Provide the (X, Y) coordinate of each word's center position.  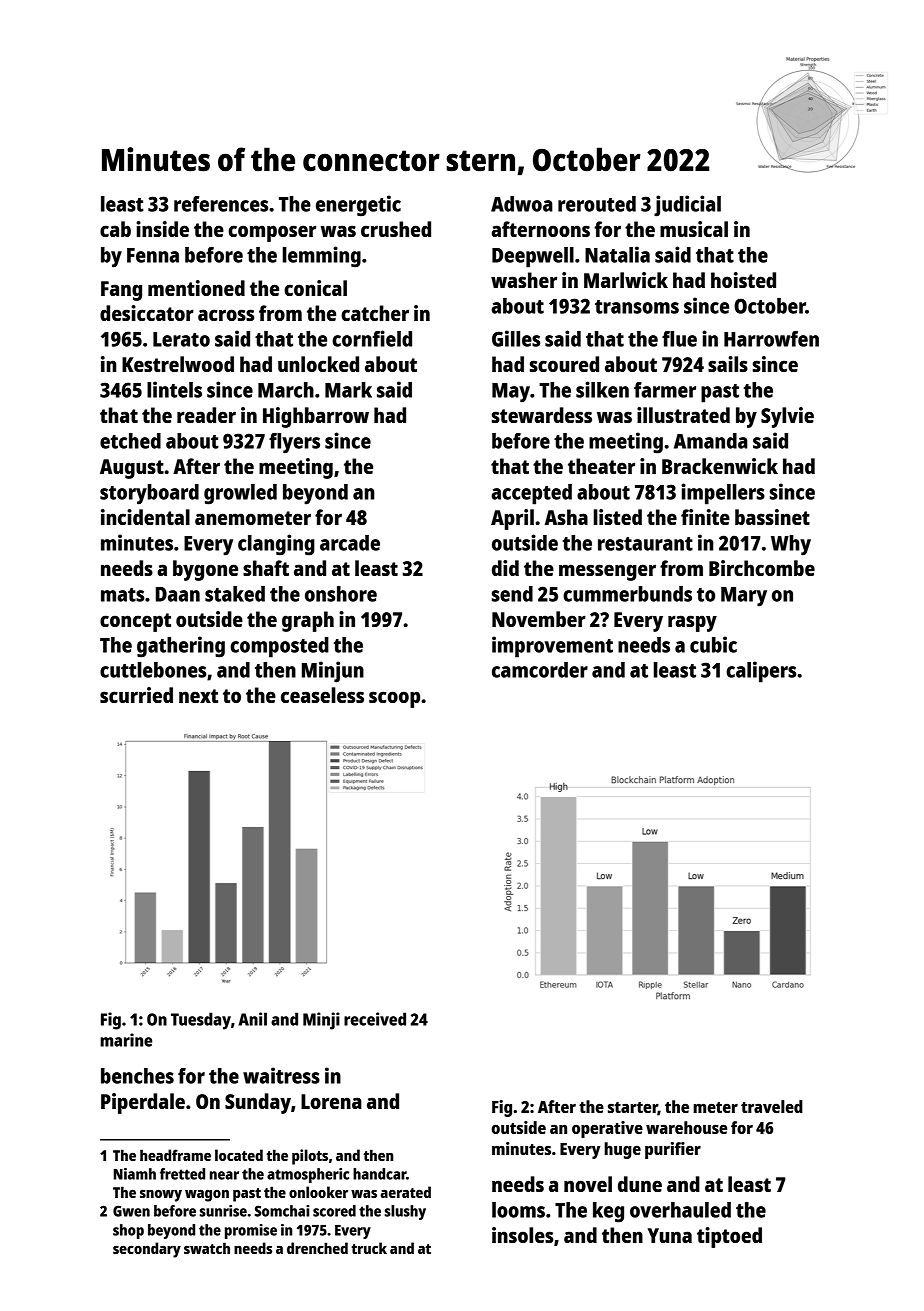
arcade (350, 543)
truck (369, 1248)
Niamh (135, 1174)
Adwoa (522, 204)
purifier (673, 1150)
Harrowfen (771, 339)
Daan (178, 594)
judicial (687, 206)
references (221, 204)
